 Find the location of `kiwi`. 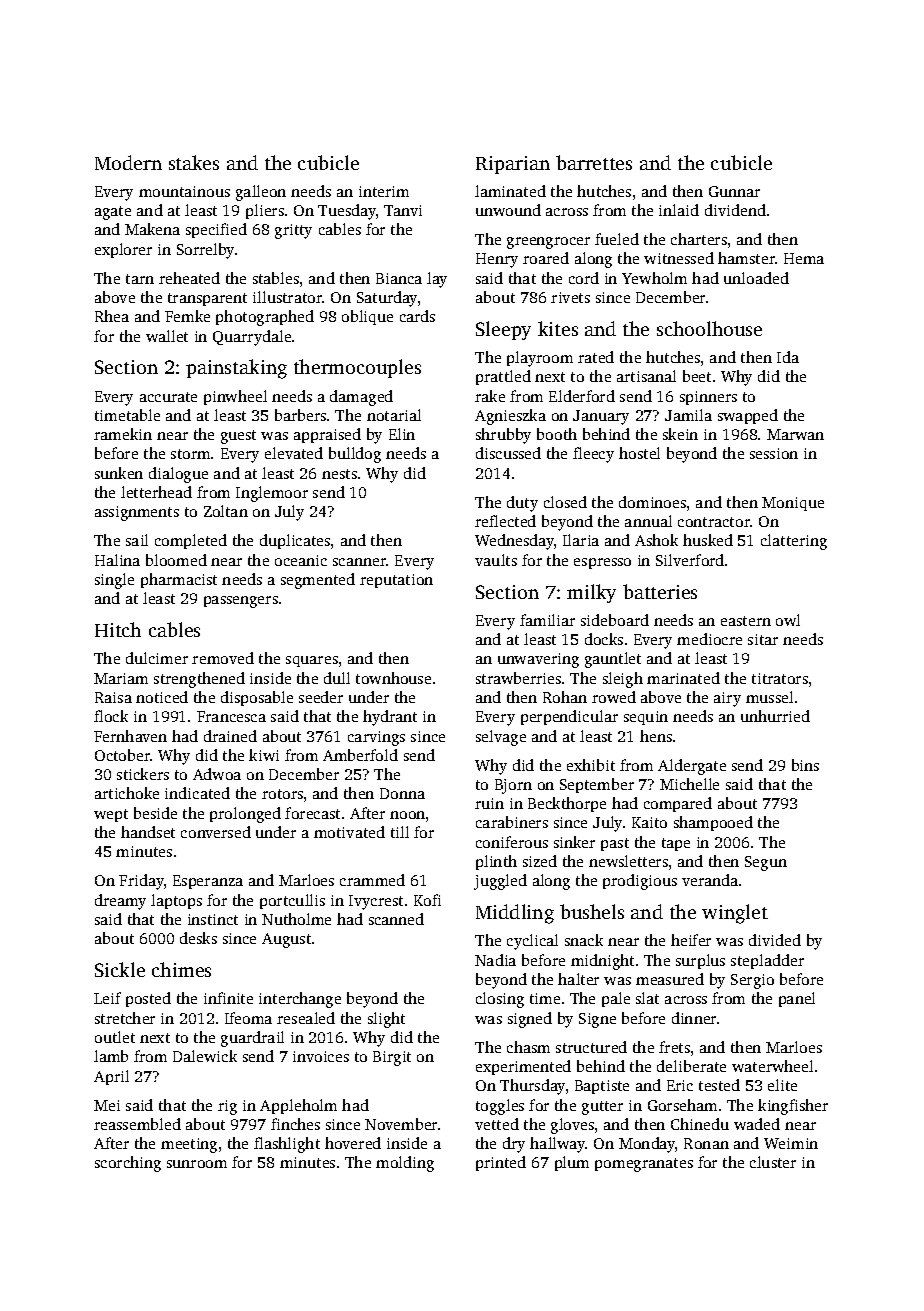

kiwi is located at coordinates (264, 755).
